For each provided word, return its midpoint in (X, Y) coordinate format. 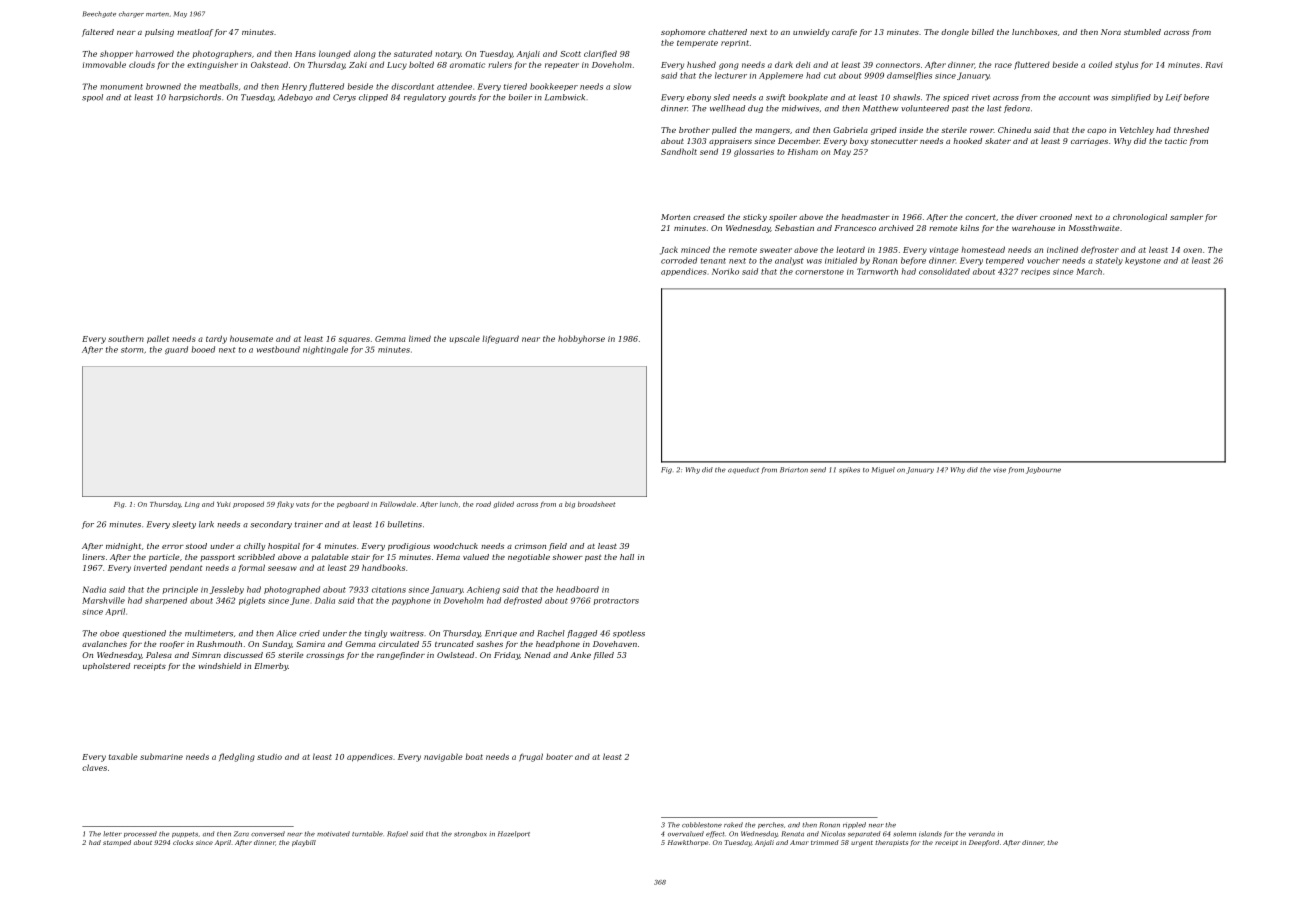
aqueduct (743, 470)
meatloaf (195, 33)
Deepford (984, 843)
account (1074, 98)
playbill (304, 843)
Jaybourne (1043, 470)
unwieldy (811, 33)
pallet (158, 339)
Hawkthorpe (688, 843)
